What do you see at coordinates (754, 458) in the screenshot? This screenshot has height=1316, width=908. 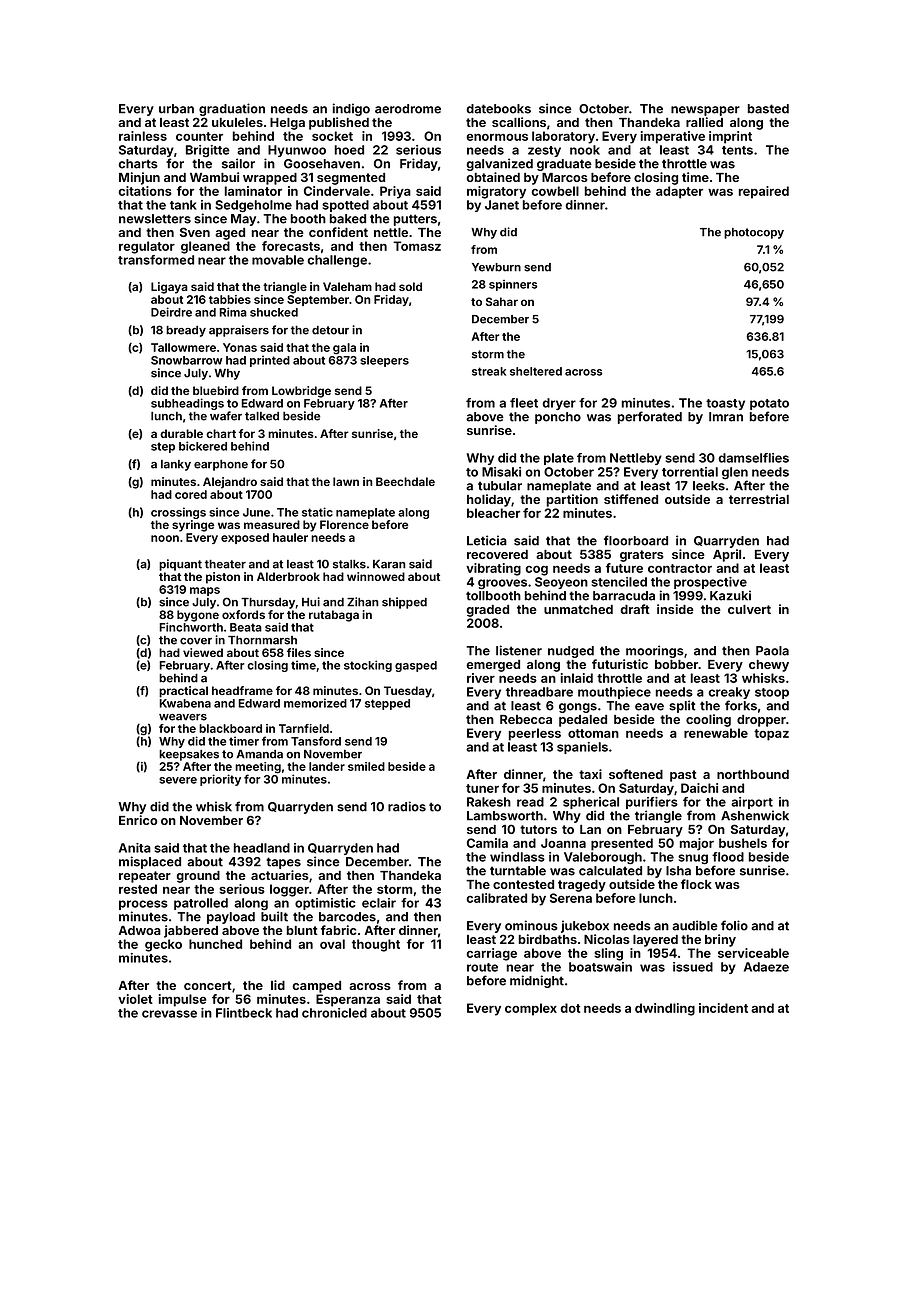 I see `damselflies` at bounding box center [754, 458].
